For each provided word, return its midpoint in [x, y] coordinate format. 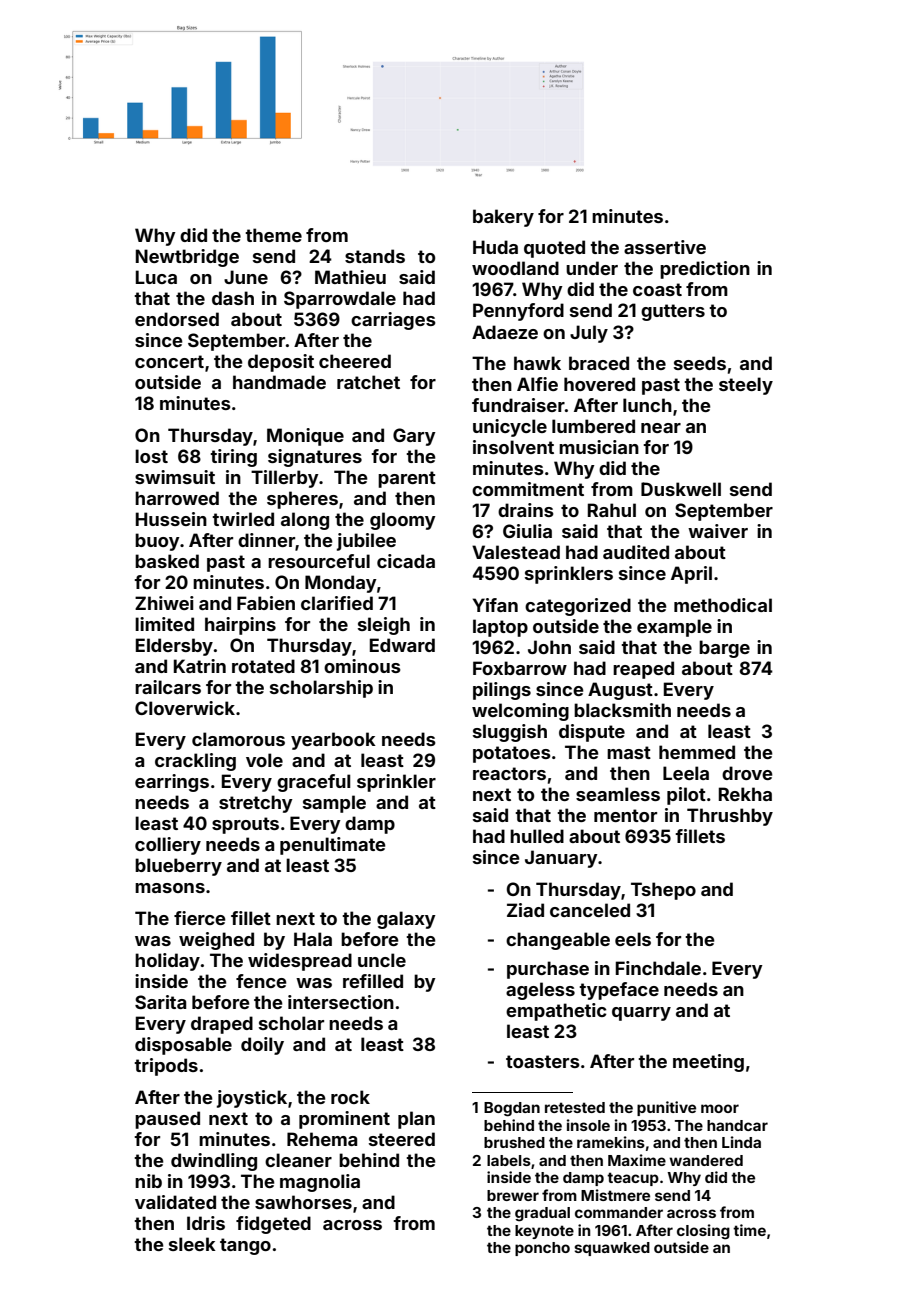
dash [233, 298]
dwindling [214, 1162]
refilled [373, 981]
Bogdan [512, 1109]
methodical [723, 605]
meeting [708, 1063]
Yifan [495, 605]
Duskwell [681, 489]
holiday [167, 962]
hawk [537, 363]
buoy [157, 542]
